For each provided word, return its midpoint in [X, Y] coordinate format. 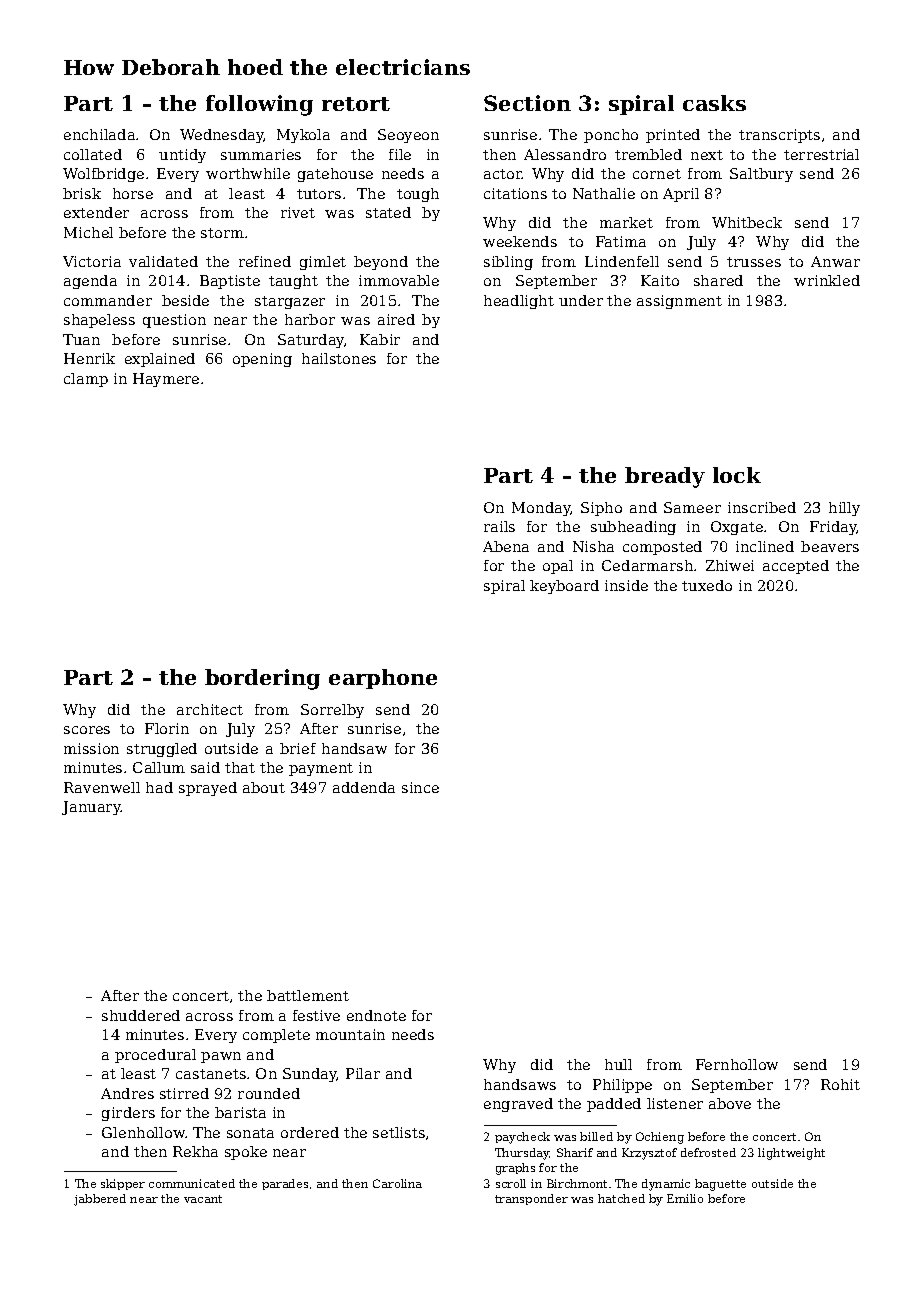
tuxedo [707, 585]
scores [87, 730]
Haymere [166, 380]
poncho [611, 136]
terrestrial [821, 154]
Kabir [380, 339]
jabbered [100, 1200]
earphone [383, 679]
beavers [830, 546]
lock [737, 475]
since [420, 787]
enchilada [99, 134]
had [159, 787]
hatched [621, 1198]
